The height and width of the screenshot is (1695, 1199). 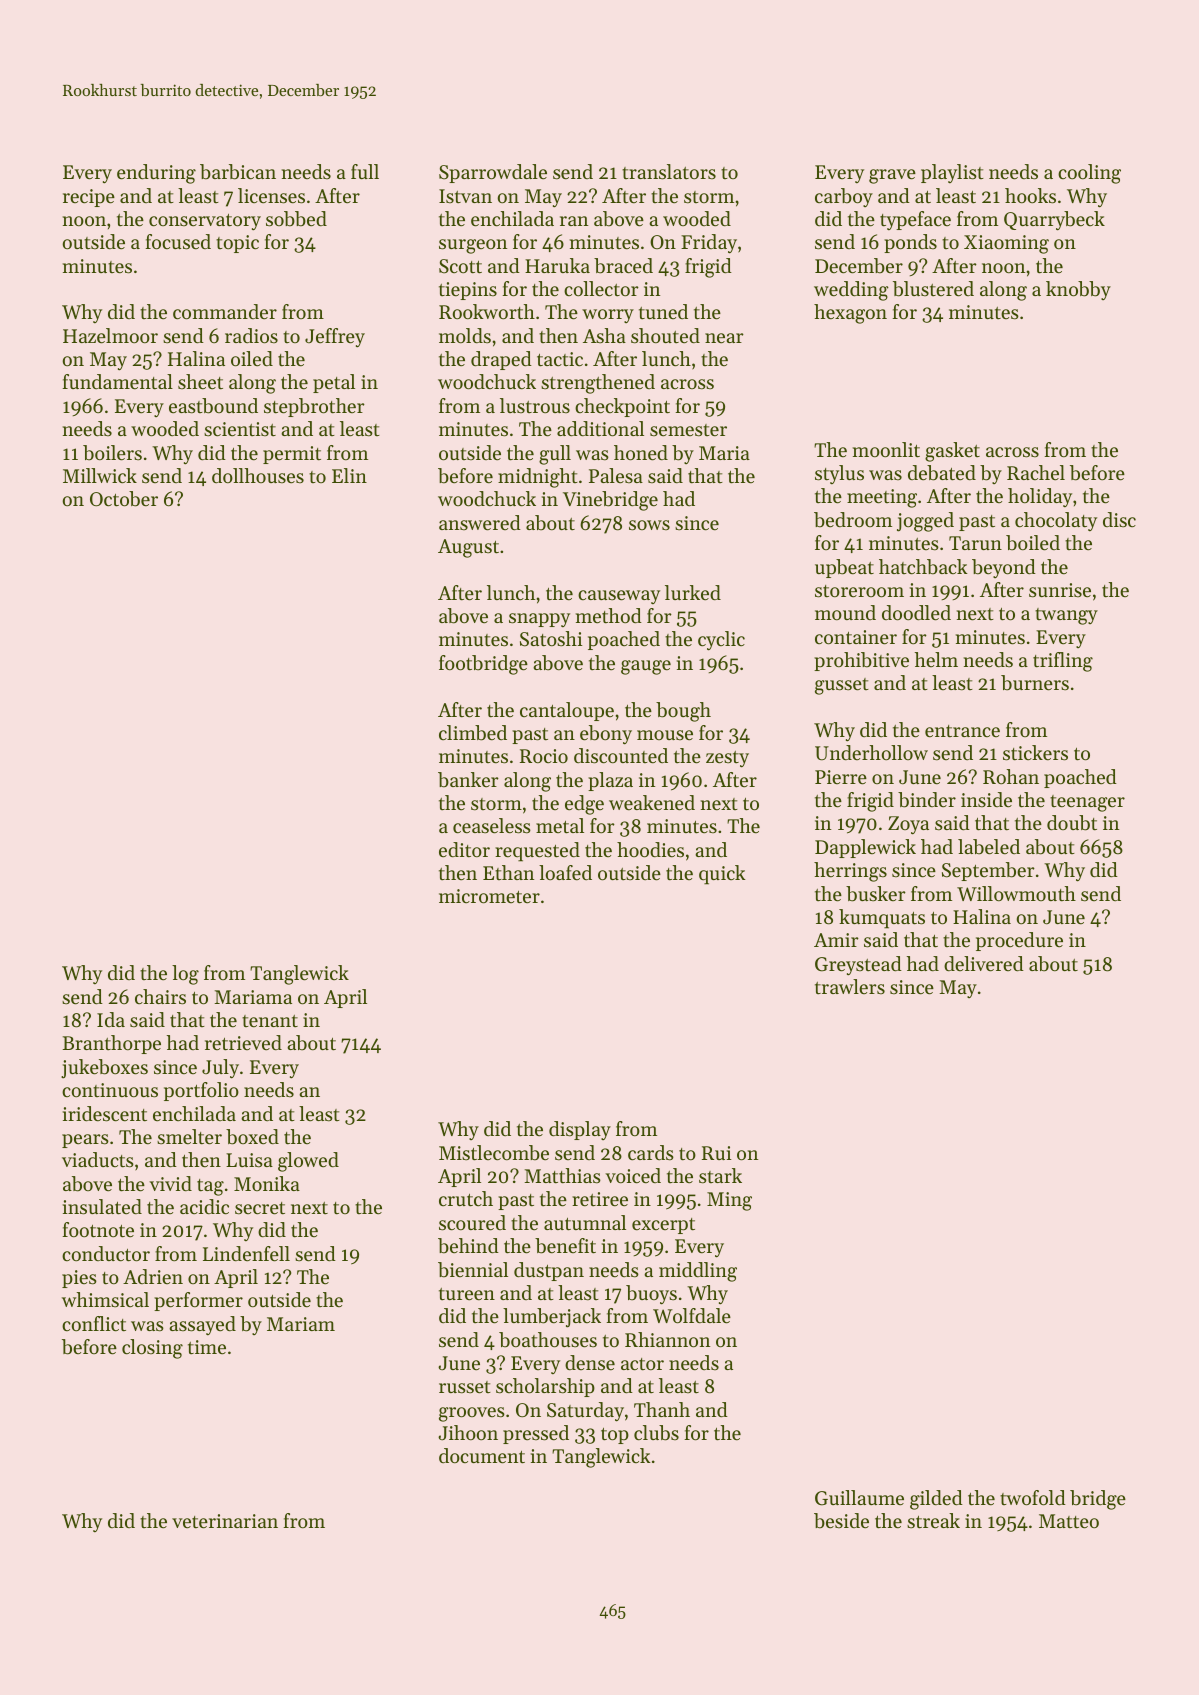 I want to click on veterinarian, so click(x=225, y=1521).
